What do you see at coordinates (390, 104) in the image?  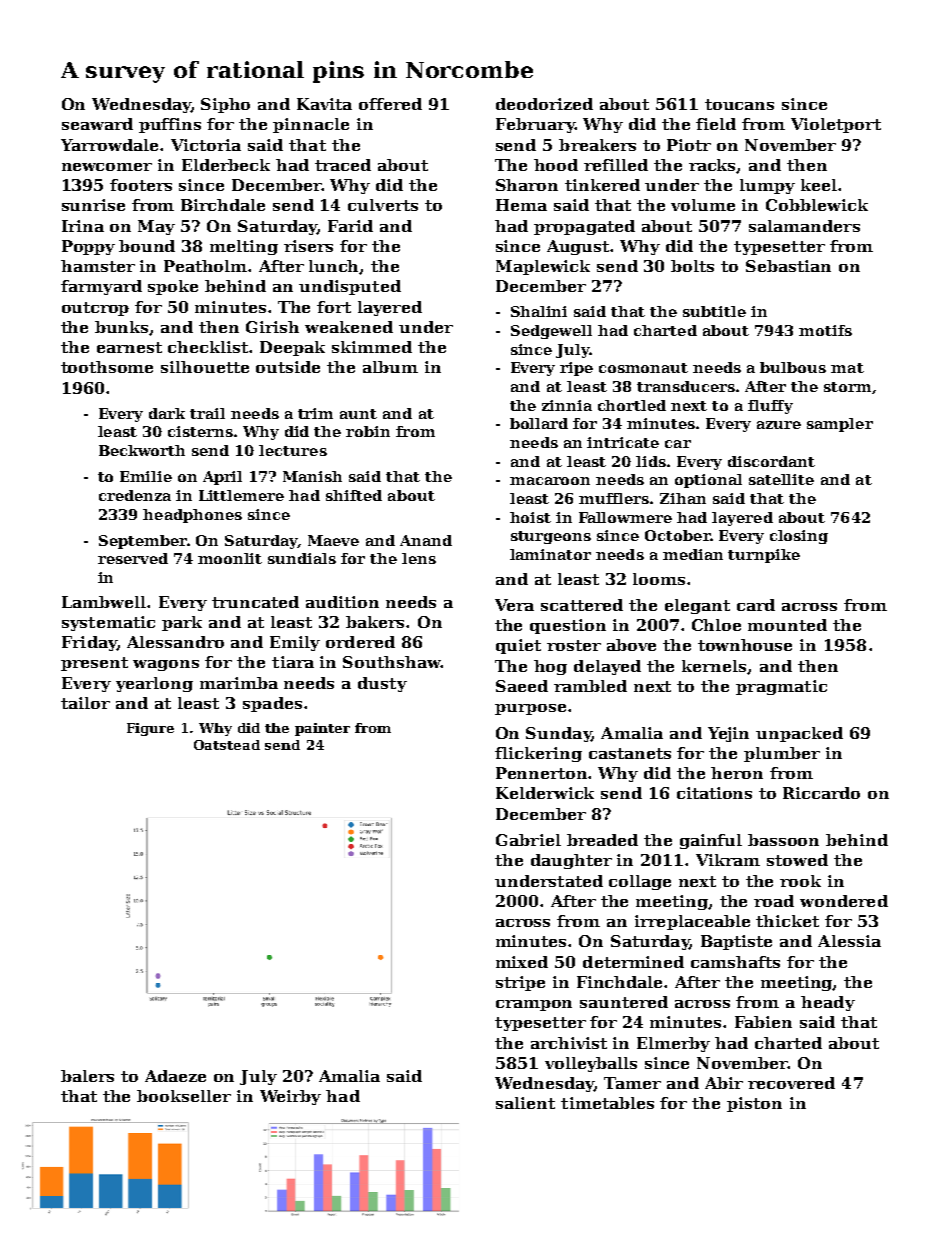 I see `offered` at bounding box center [390, 104].
